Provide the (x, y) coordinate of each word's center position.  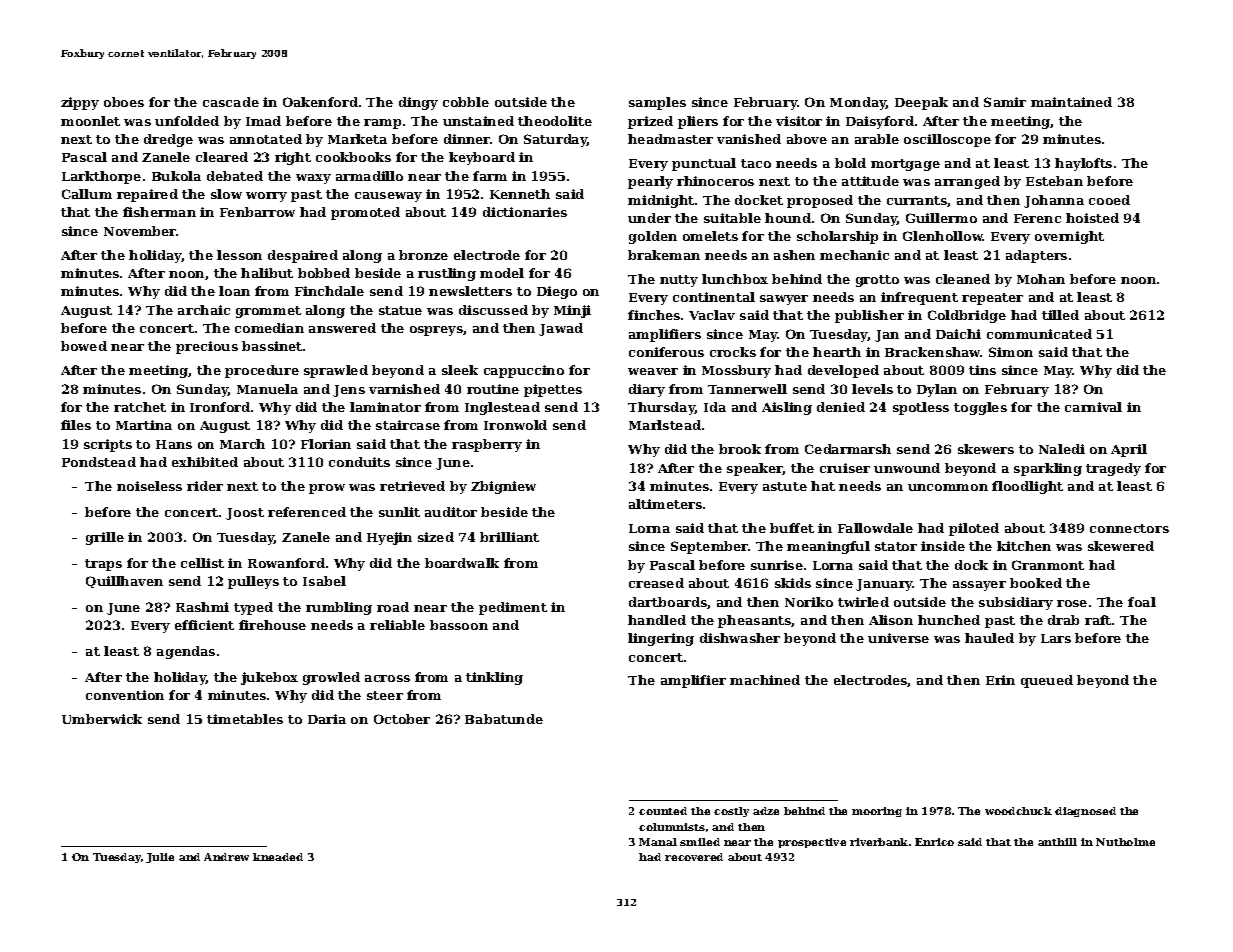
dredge (168, 140)
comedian (269, 328)
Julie (160, 858)
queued (1047, 681)
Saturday (555, 140)
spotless (921, 408)
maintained (1071, 102)
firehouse (272, 625)
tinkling (494, 678)
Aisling (787, 408)
